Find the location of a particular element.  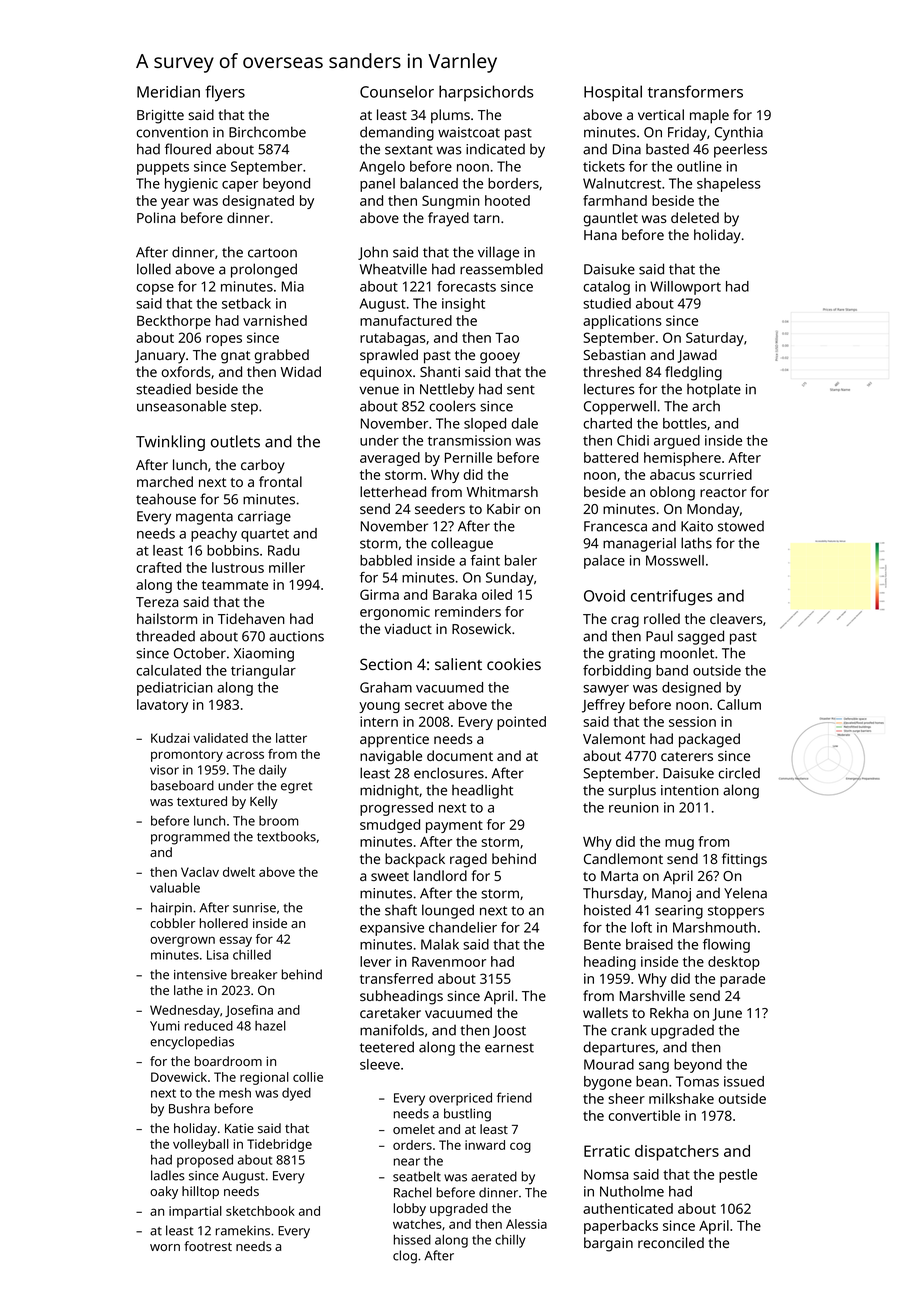

lounged is located at coordinates (448, 911).
